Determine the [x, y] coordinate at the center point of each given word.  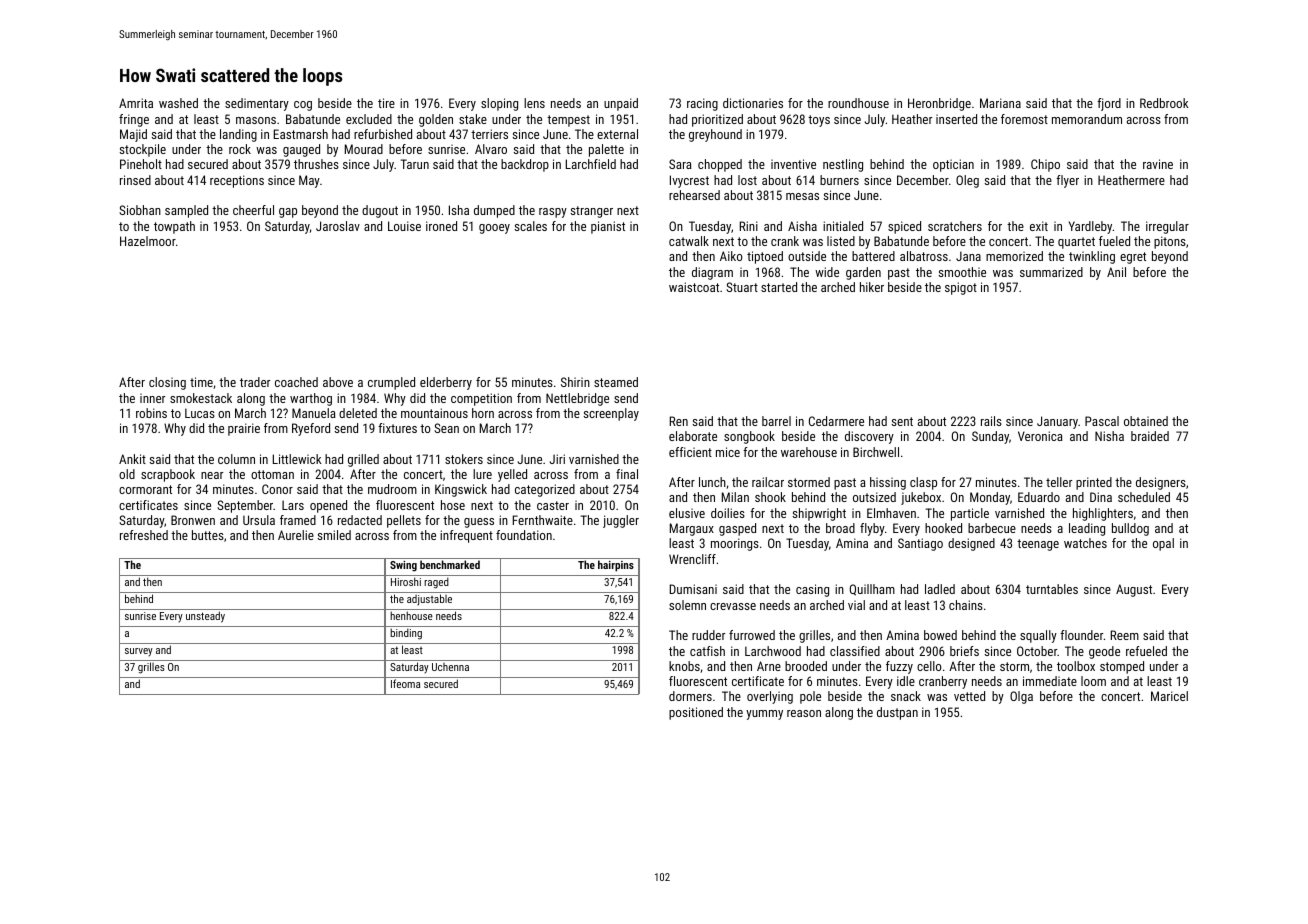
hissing [888, 483]
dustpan [897, 713]
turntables [1052, 589]
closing [167, 383]
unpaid [621, 104]
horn [483, 413]
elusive [687, 513]
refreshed [144, 535]
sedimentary [257, 104]
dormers [690, 696]
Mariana [1000, 103]
